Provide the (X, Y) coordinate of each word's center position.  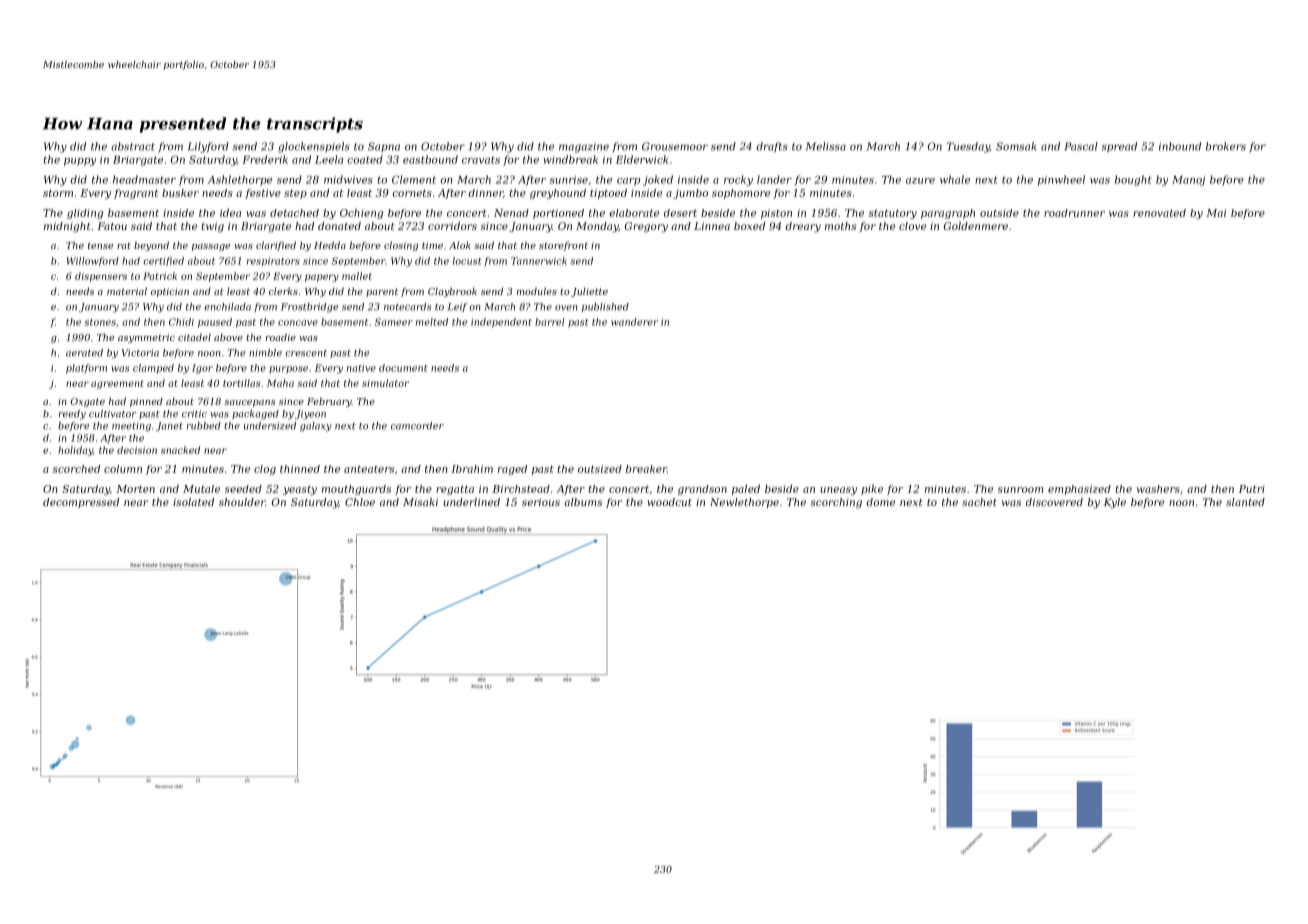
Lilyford (208, 147)
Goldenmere (976, 226)
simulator (385, 383)
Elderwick (642, 159)
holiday (75, 451)
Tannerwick (539, 261)
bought (1133, 180)
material (127, 291)
